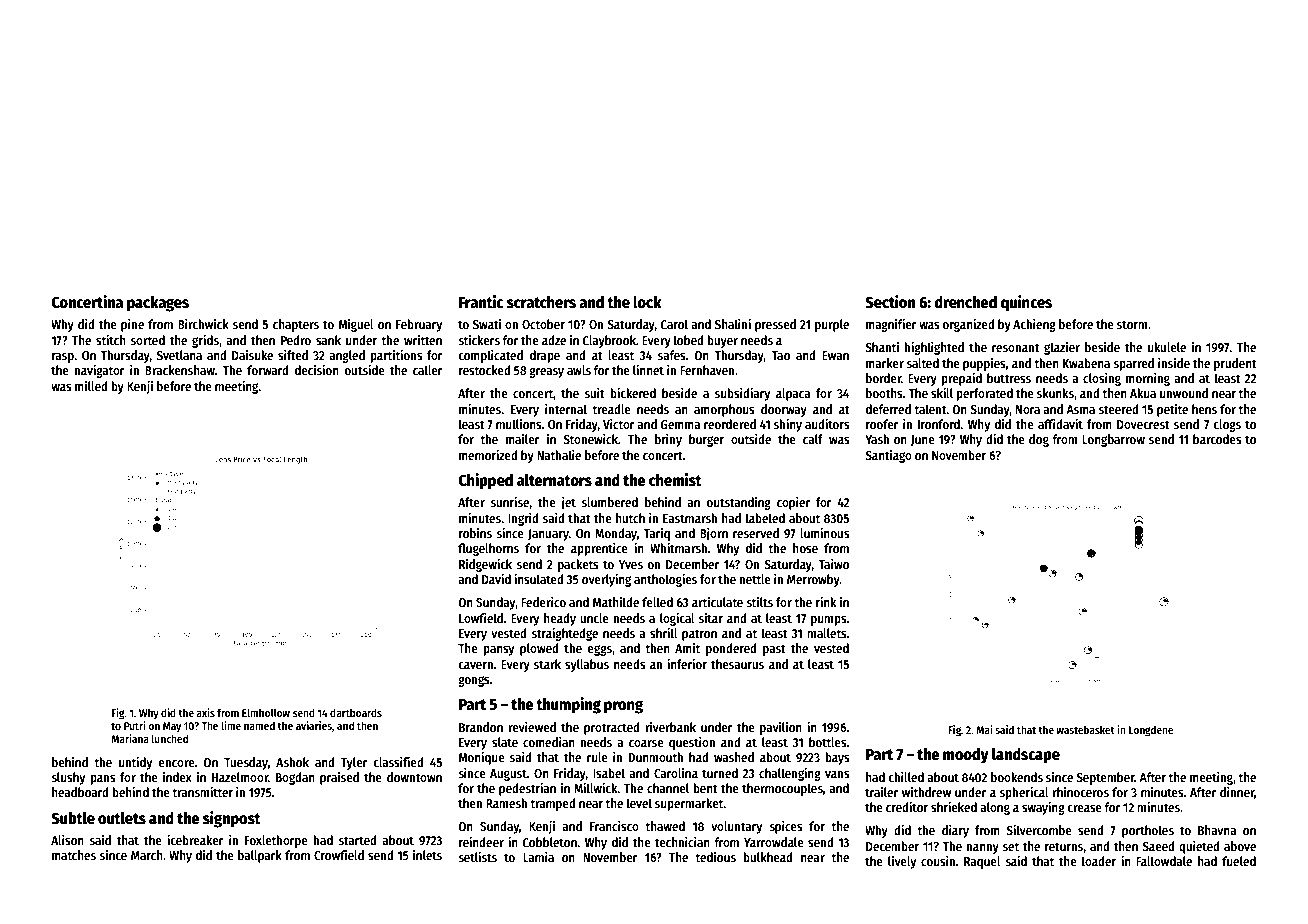  What do you see at coordinates (566, 409) in the image?
I see `internal` at bounding box center [566, 409].
